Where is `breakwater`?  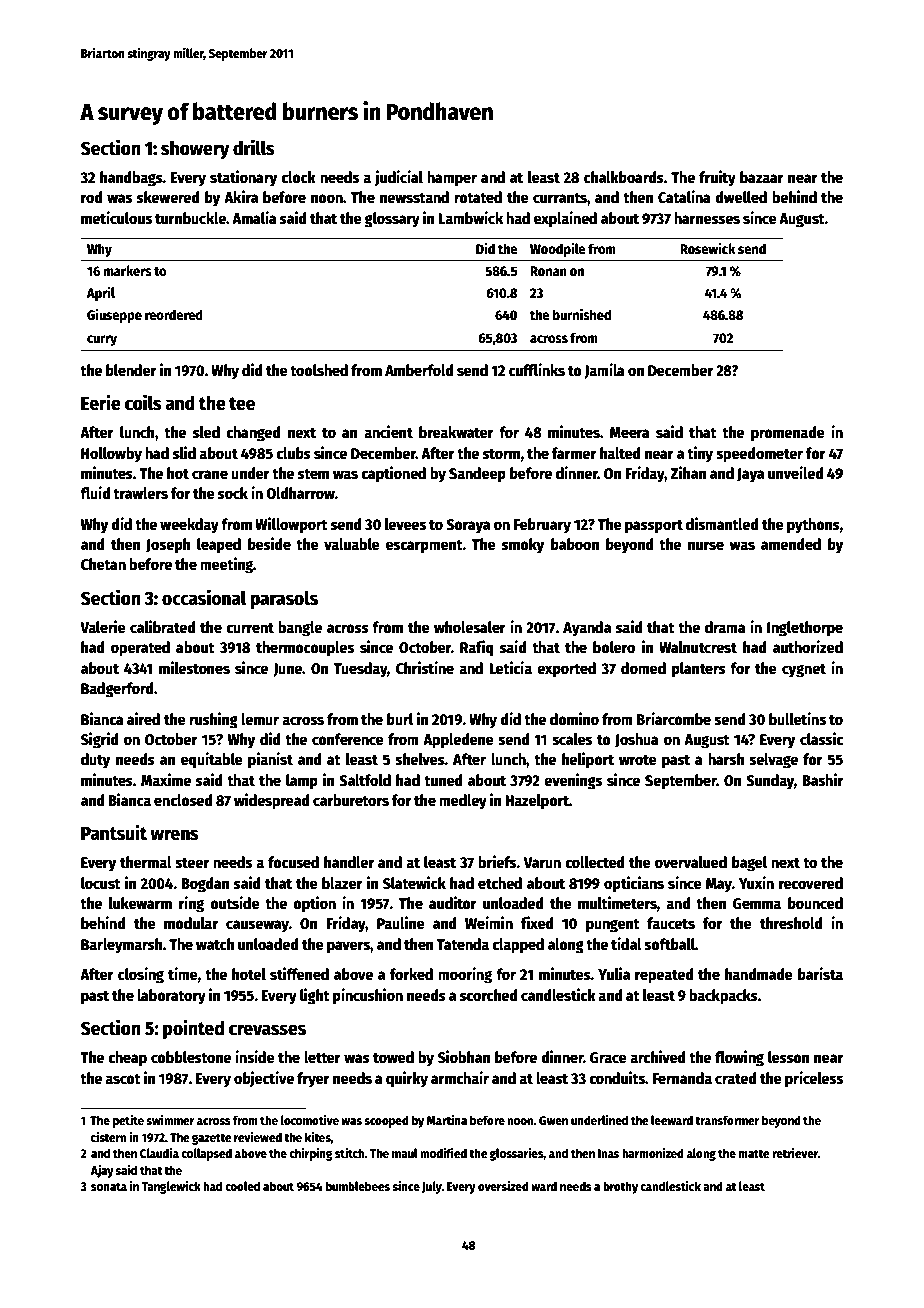 breakwater is located at coordinates (456, 432).
